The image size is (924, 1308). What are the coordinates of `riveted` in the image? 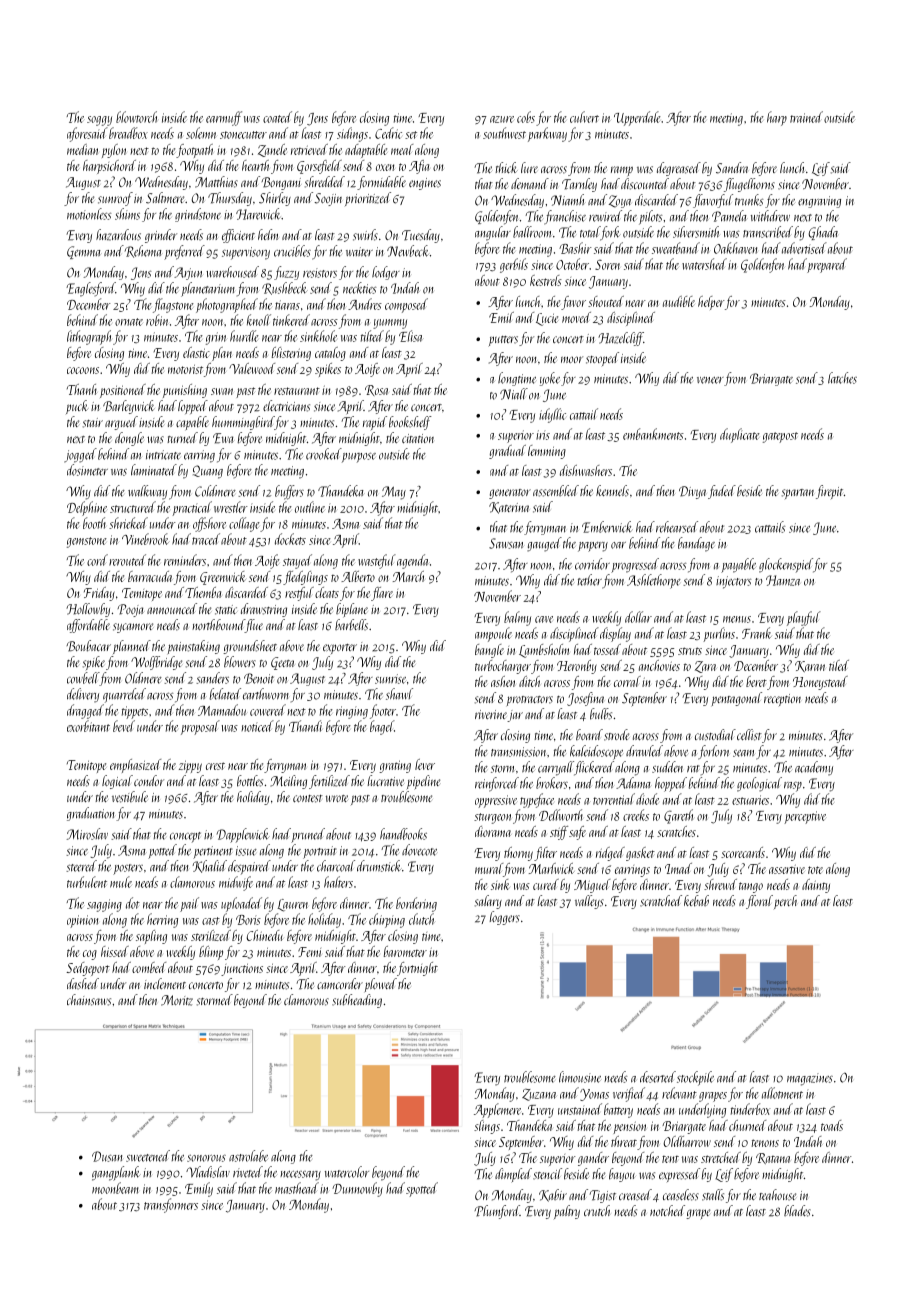 It's located at (248, 1172).
